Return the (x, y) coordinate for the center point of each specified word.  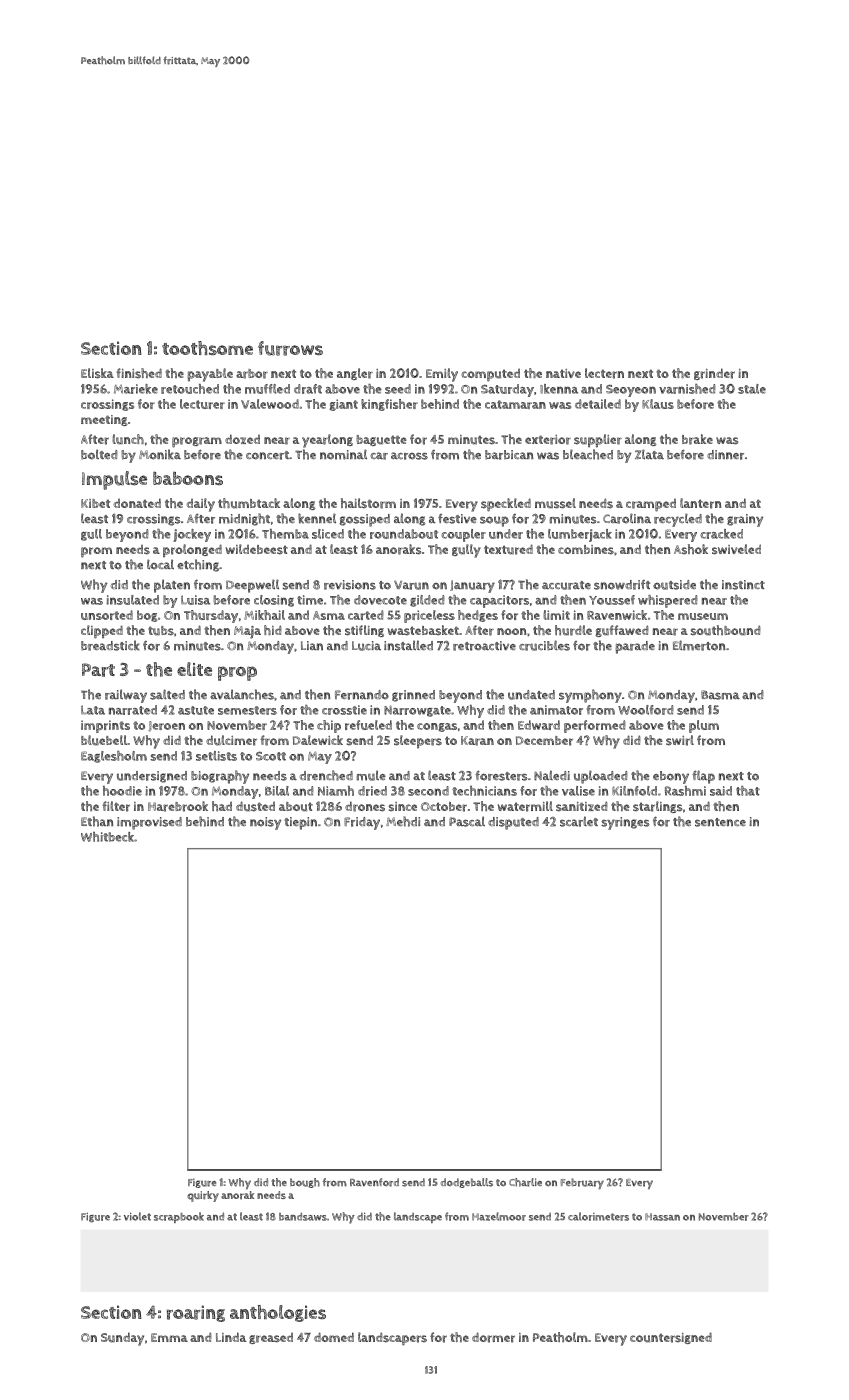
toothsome (207, 348)
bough (305, 1183)
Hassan (662, 1217)
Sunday (122, 1339)
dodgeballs (467, 1183)
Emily (442, 375)
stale (752, 389)
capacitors (499, 601)
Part (98, 670)
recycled (678, 520)
